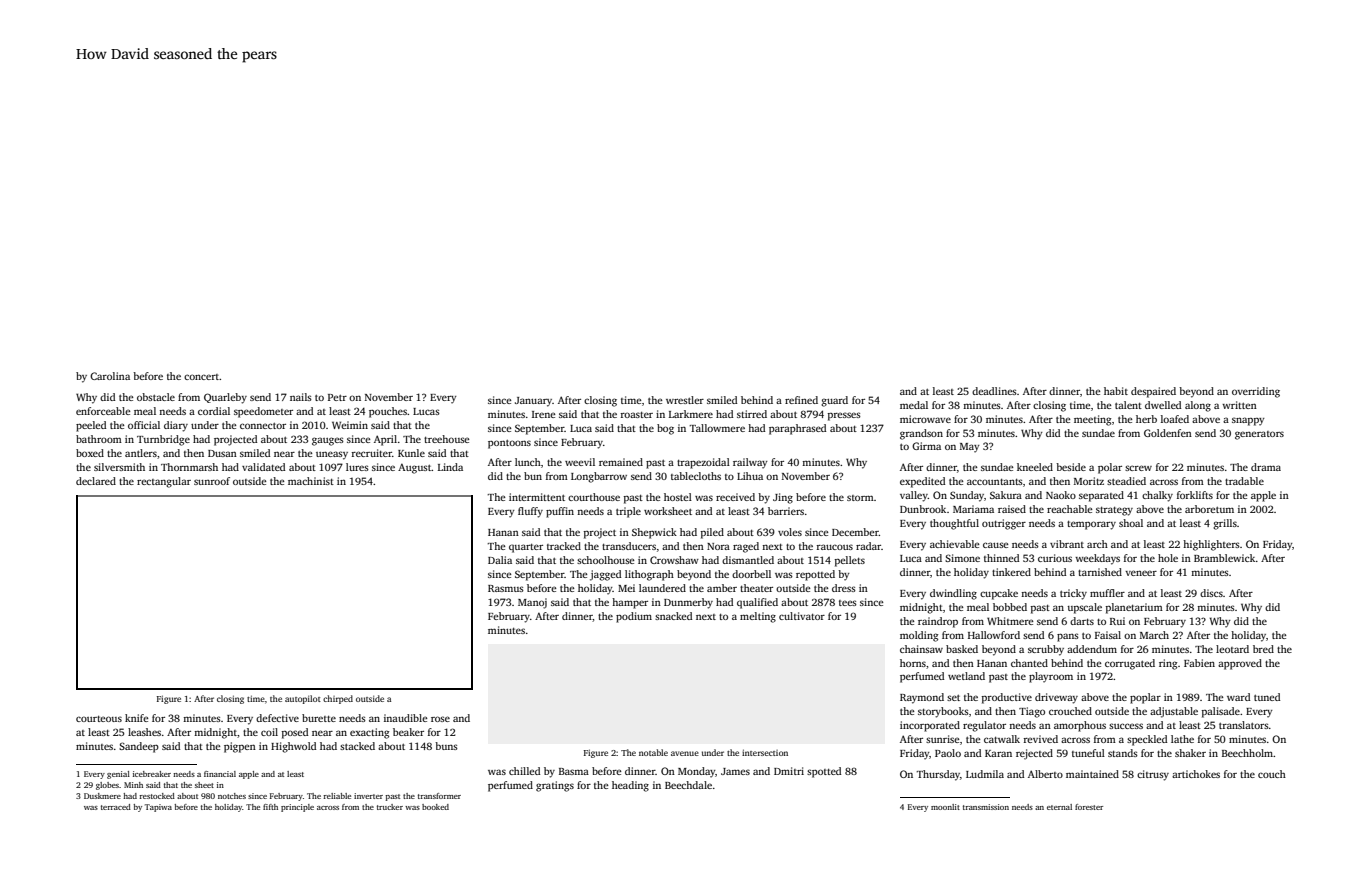  Describe the element at coordinates (685, 400) in the screenshot. I see `wrestler` at that location.
